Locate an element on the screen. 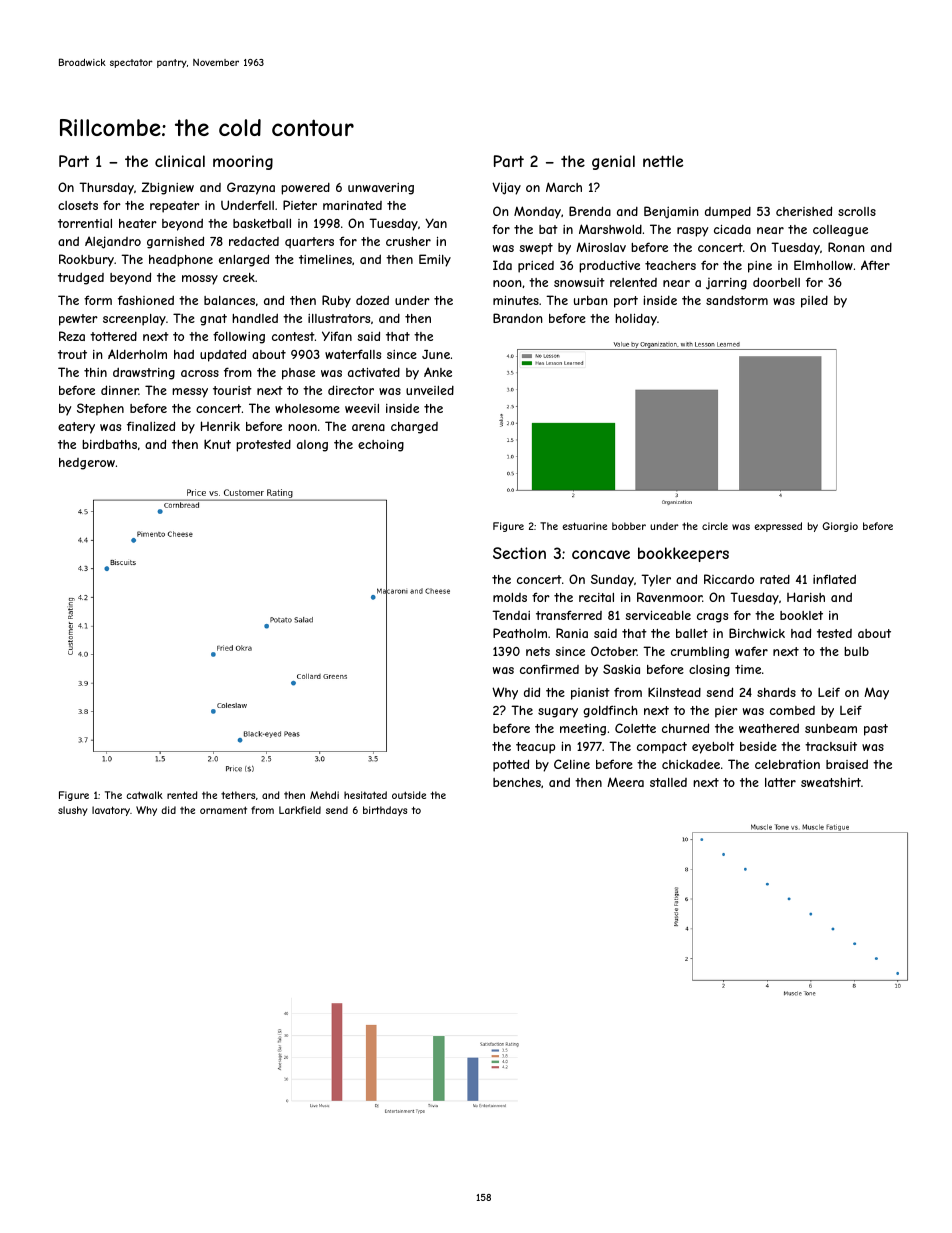 This screenshot has width=952, height=1233. concave is located at coordinates (601, 554).
